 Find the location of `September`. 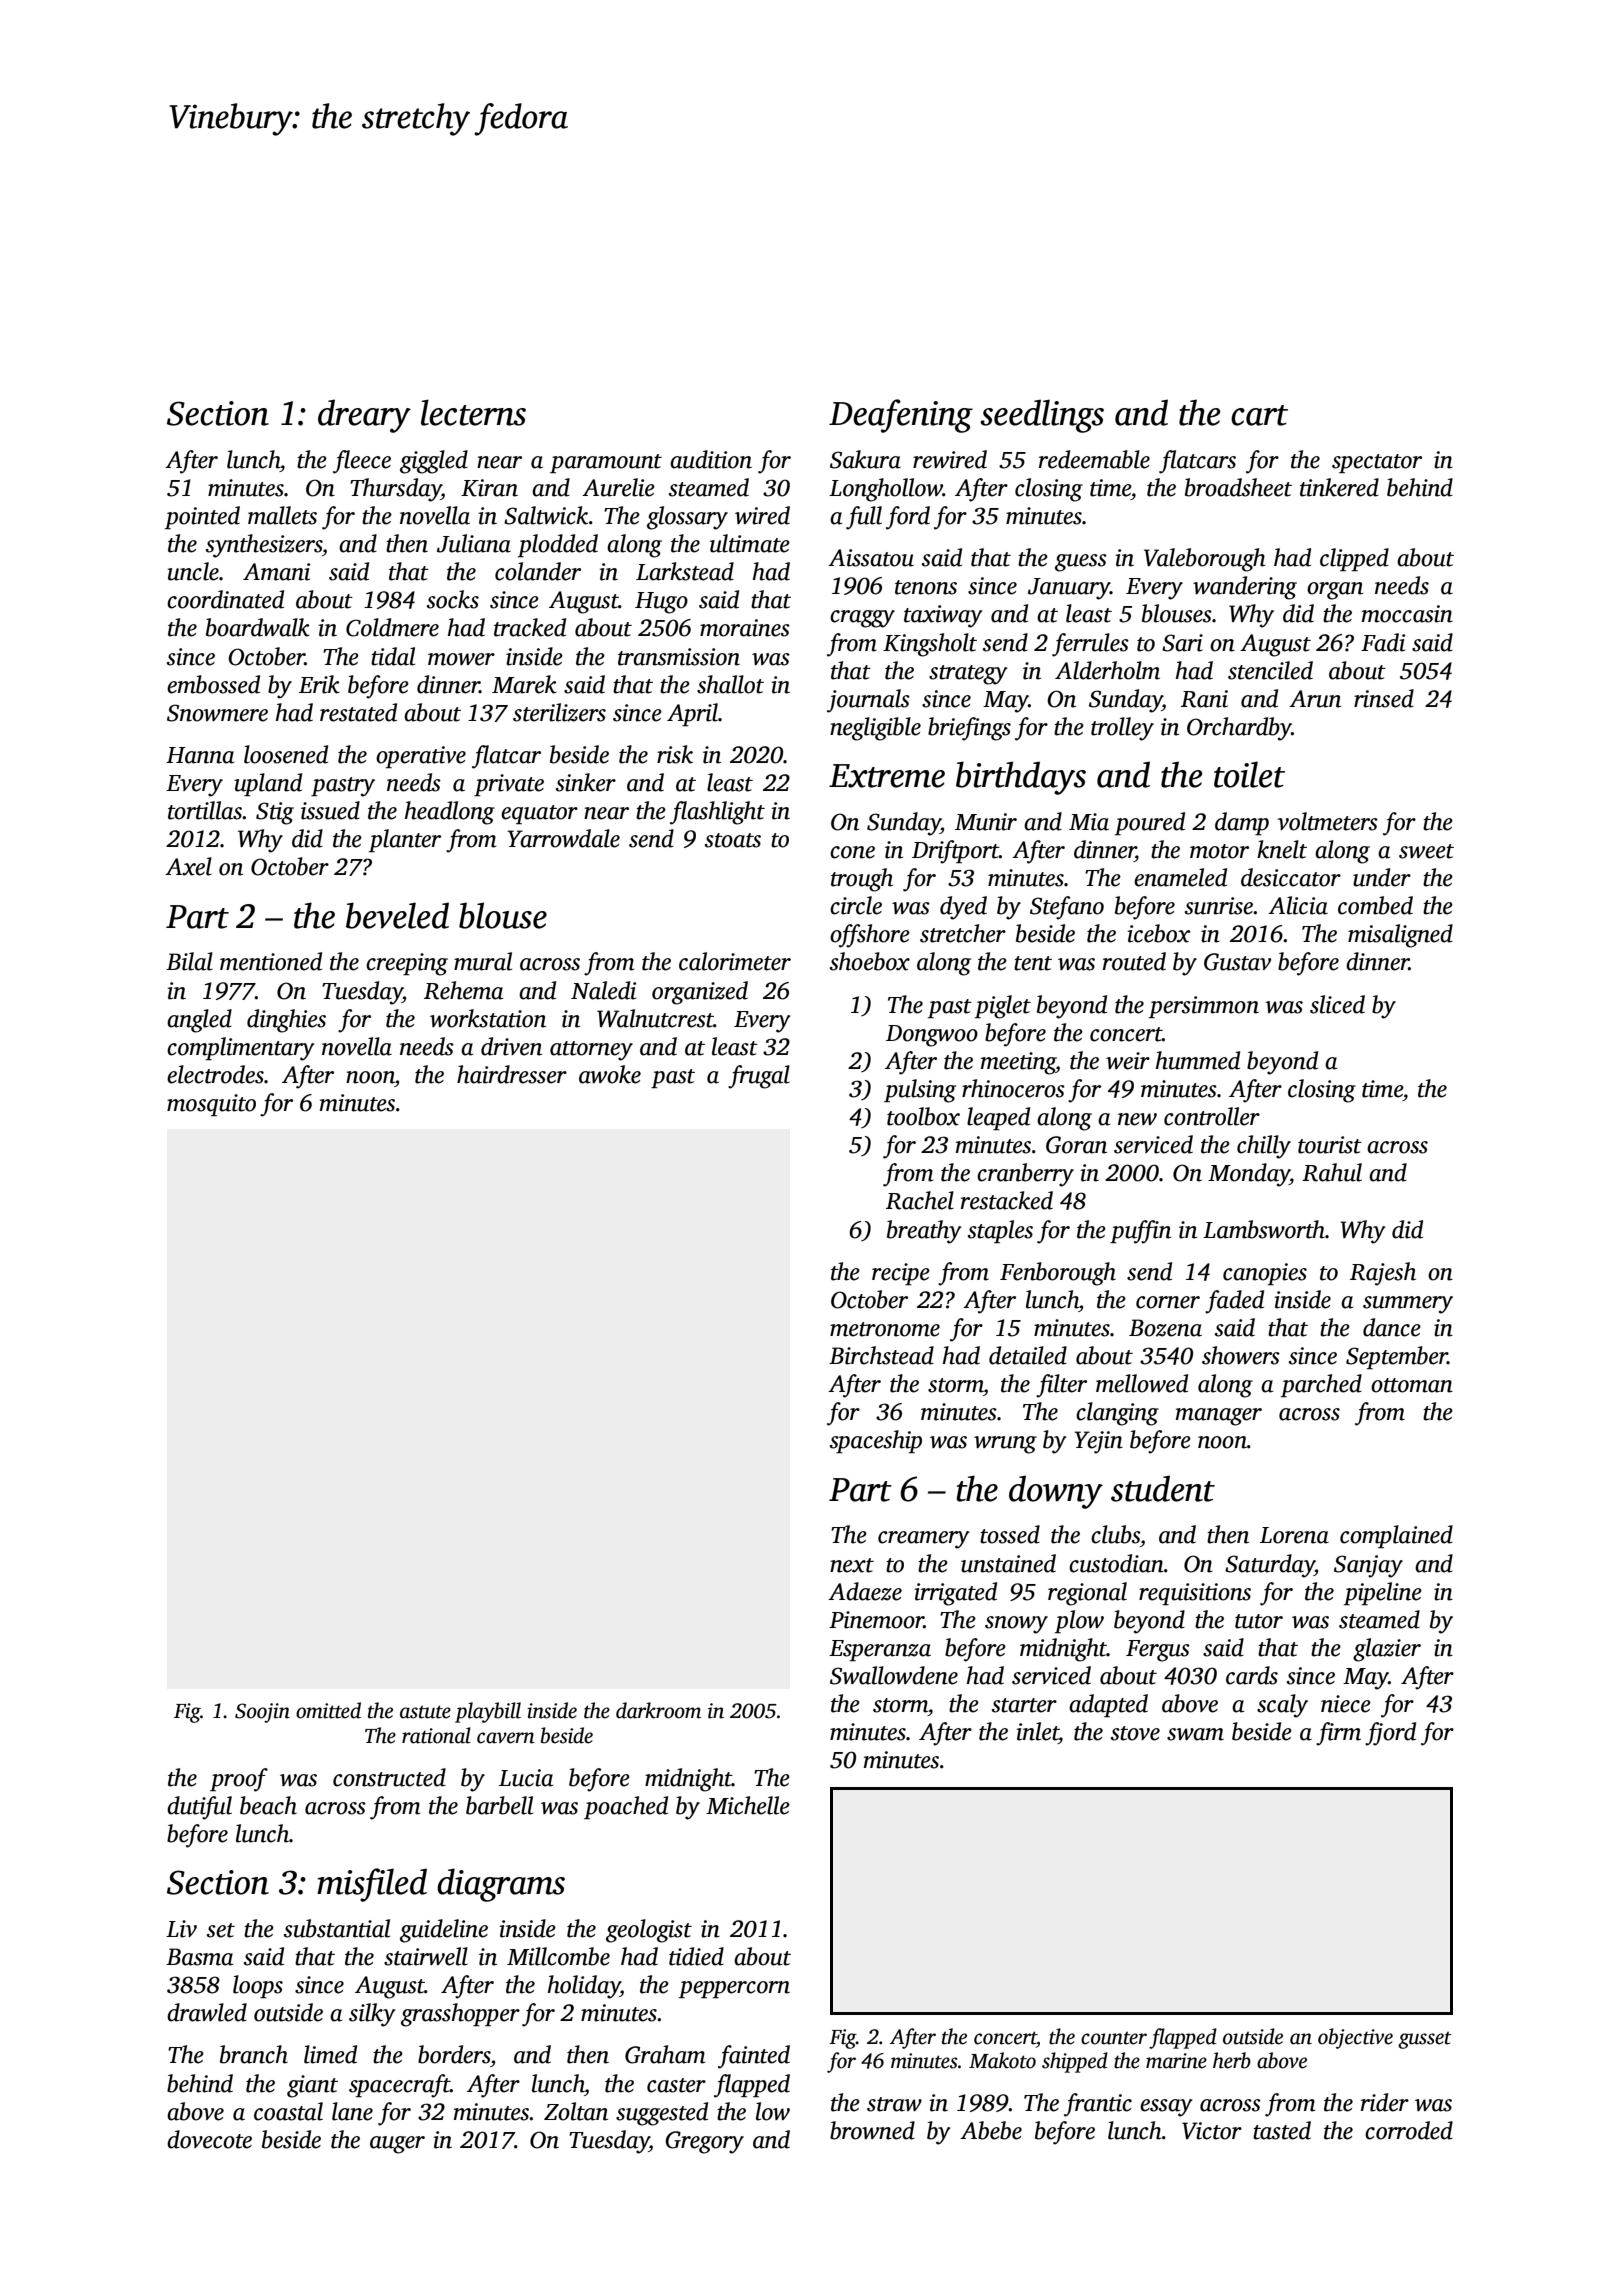

September is located at coordinates (1397, 1357).
